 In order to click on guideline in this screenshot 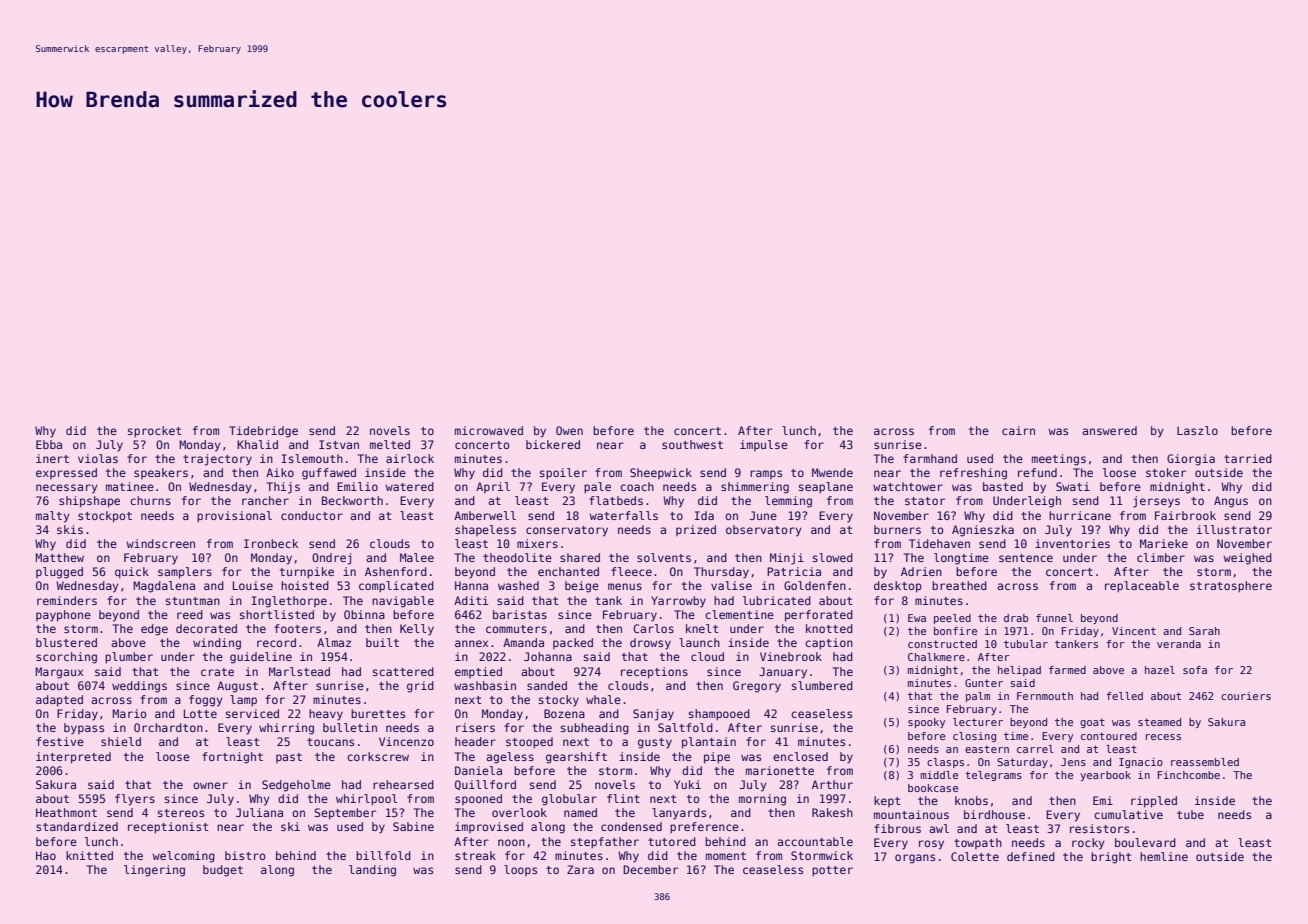, I will do `click(261, 658)`.
